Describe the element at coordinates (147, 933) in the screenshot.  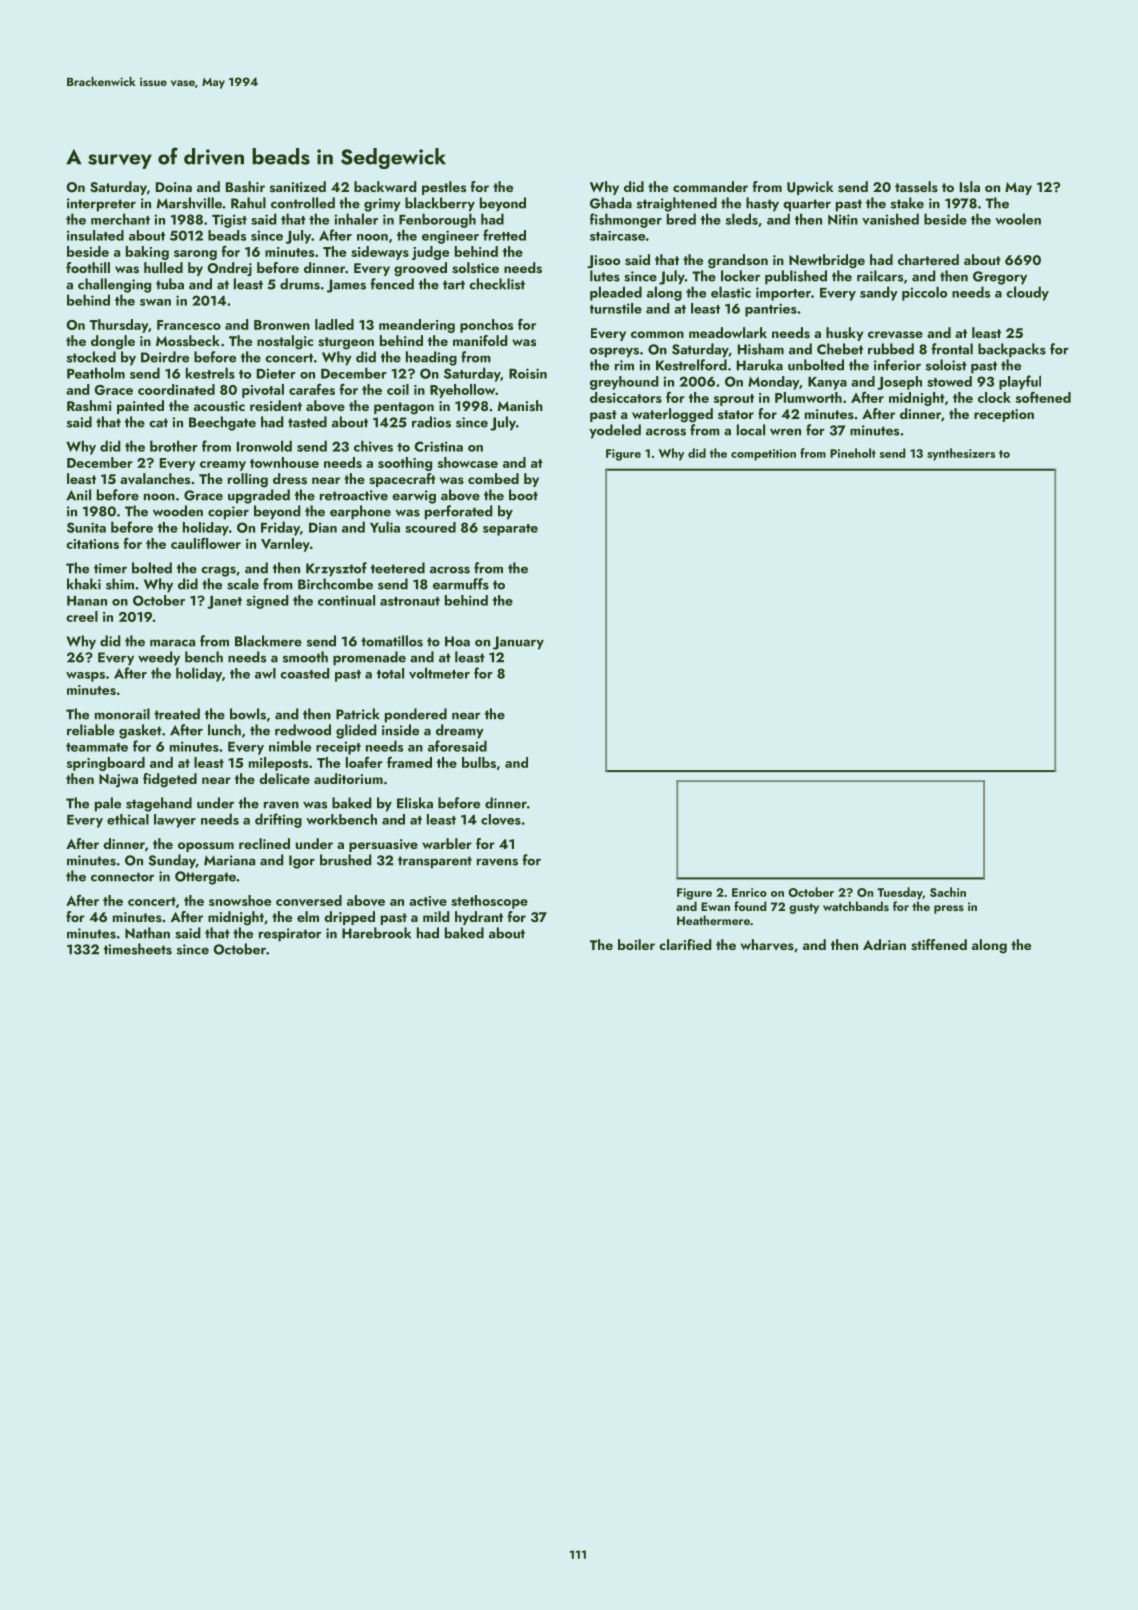
I see `Nathan` at that location.
